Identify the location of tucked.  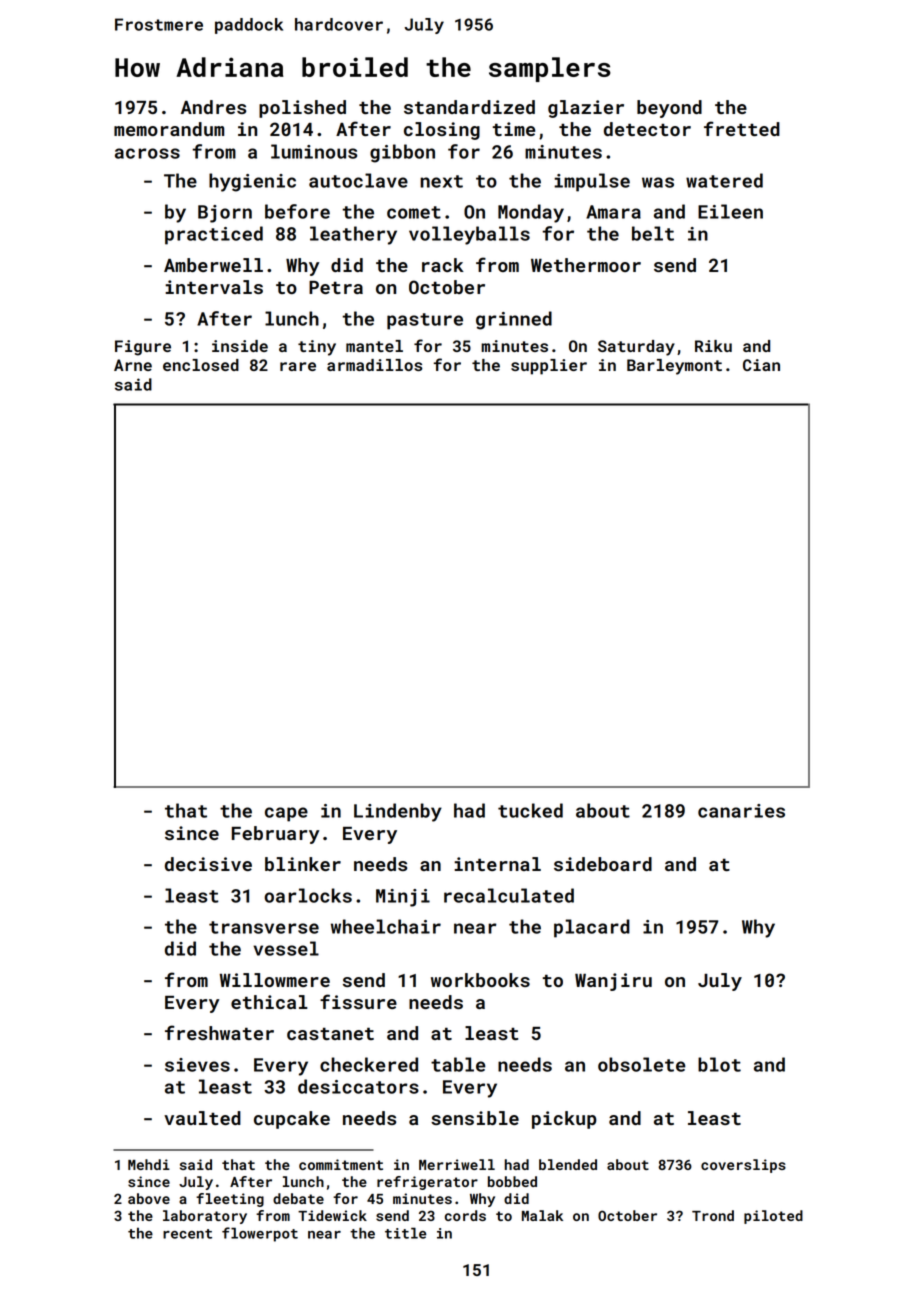
(530, 810).
